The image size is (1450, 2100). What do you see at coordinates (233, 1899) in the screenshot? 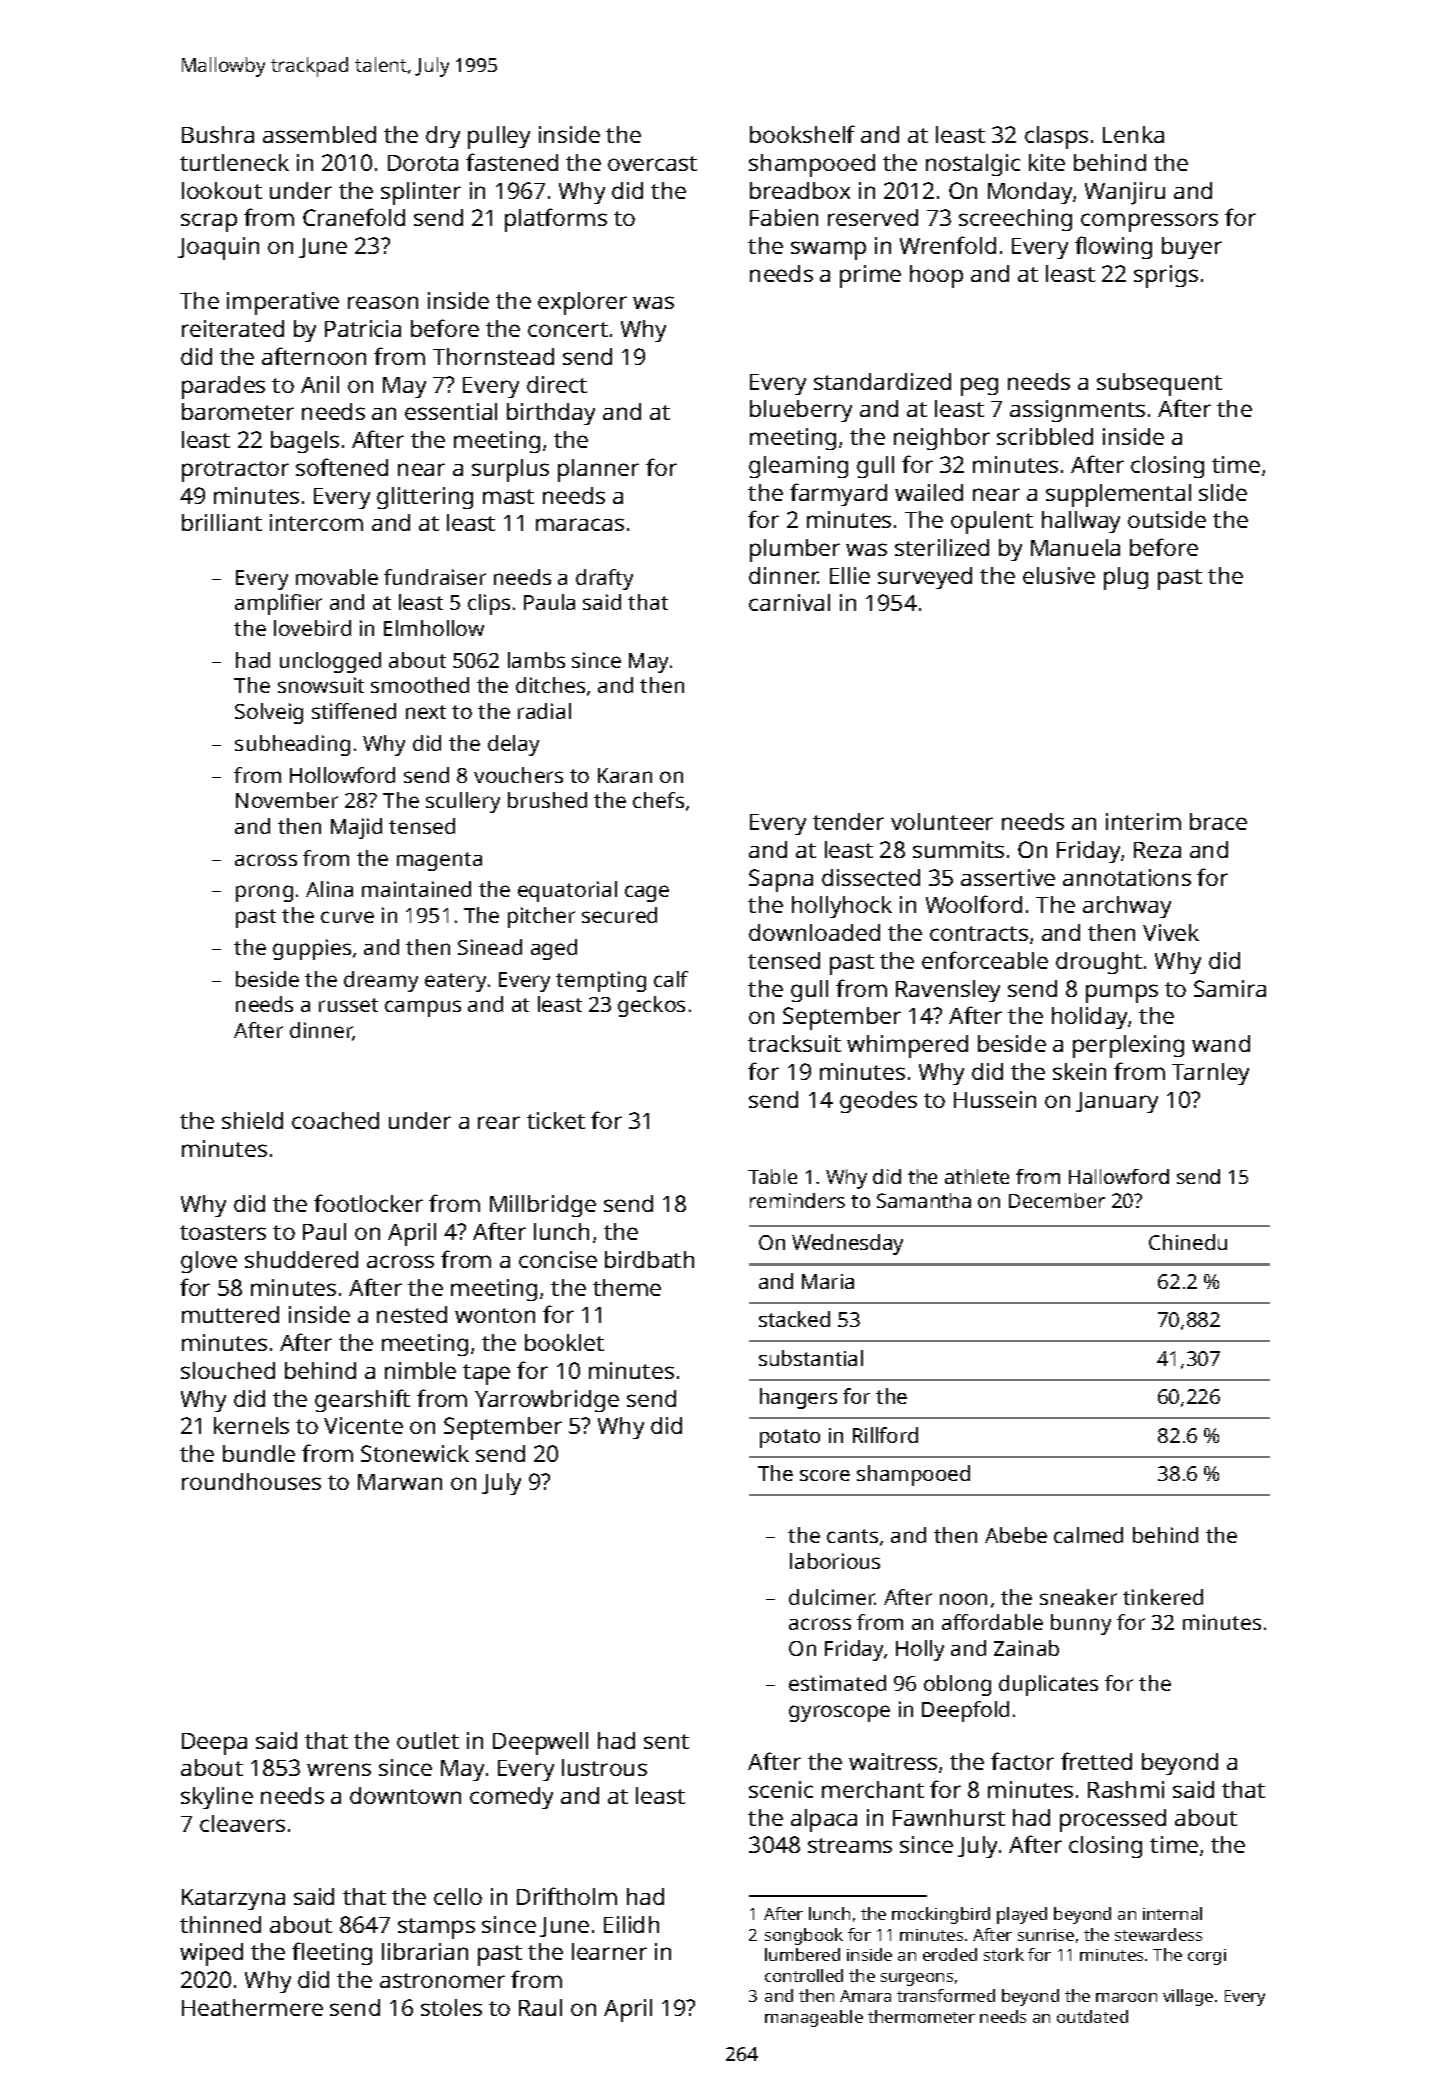
I see `Katarzyna` at bounding box center [233, 1899].
